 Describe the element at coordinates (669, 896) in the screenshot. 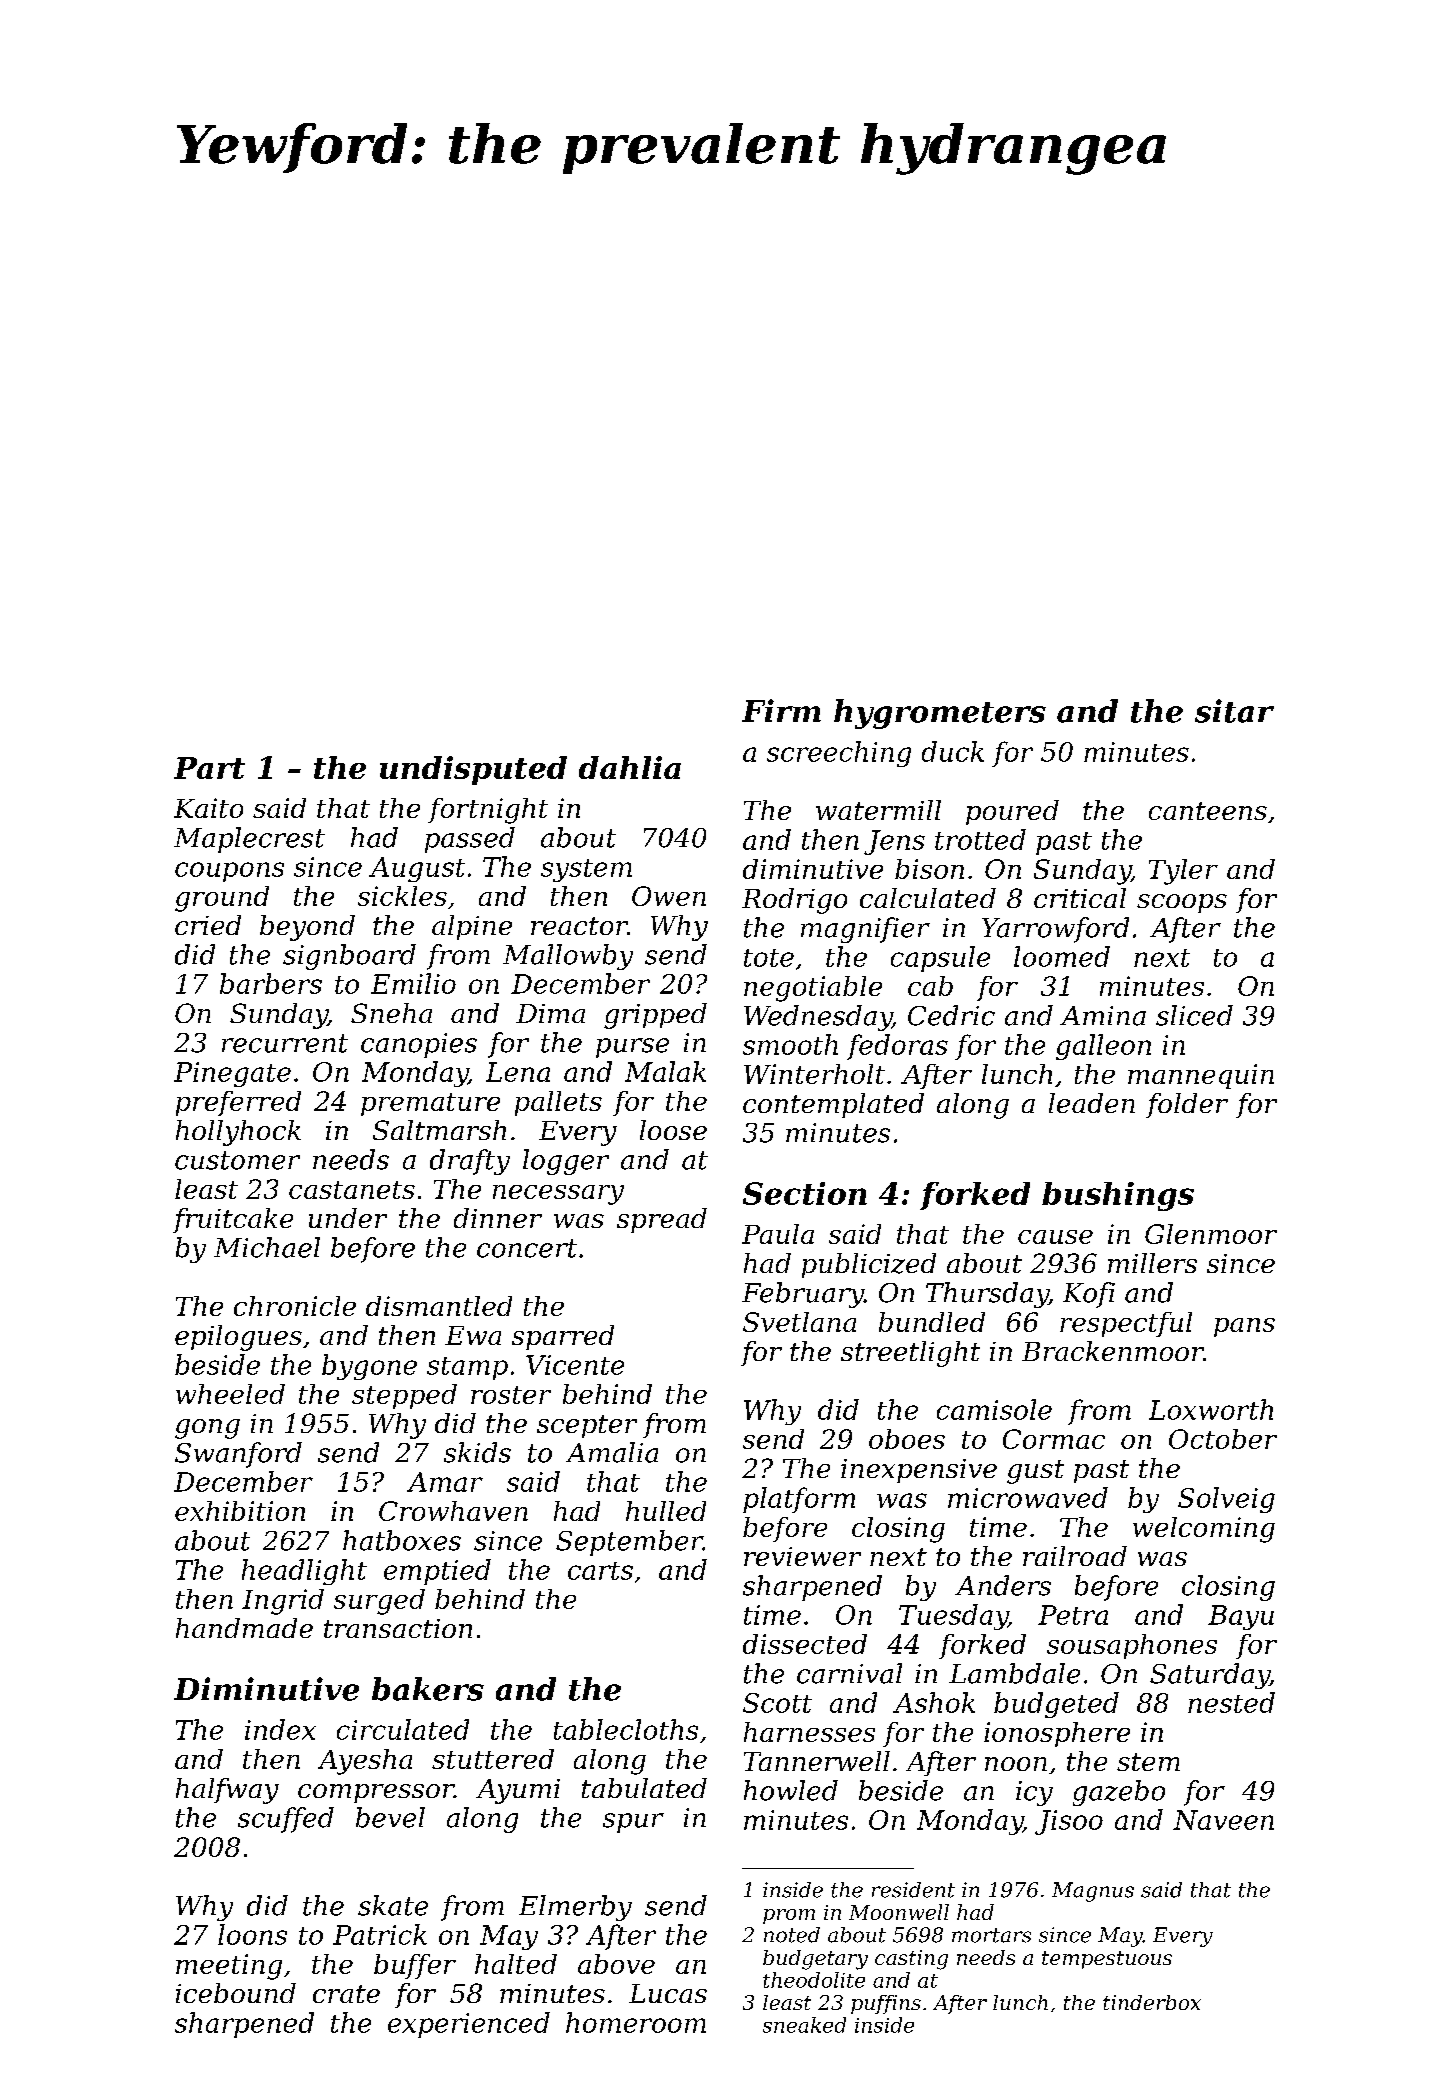

I see `Owen` at that location.
